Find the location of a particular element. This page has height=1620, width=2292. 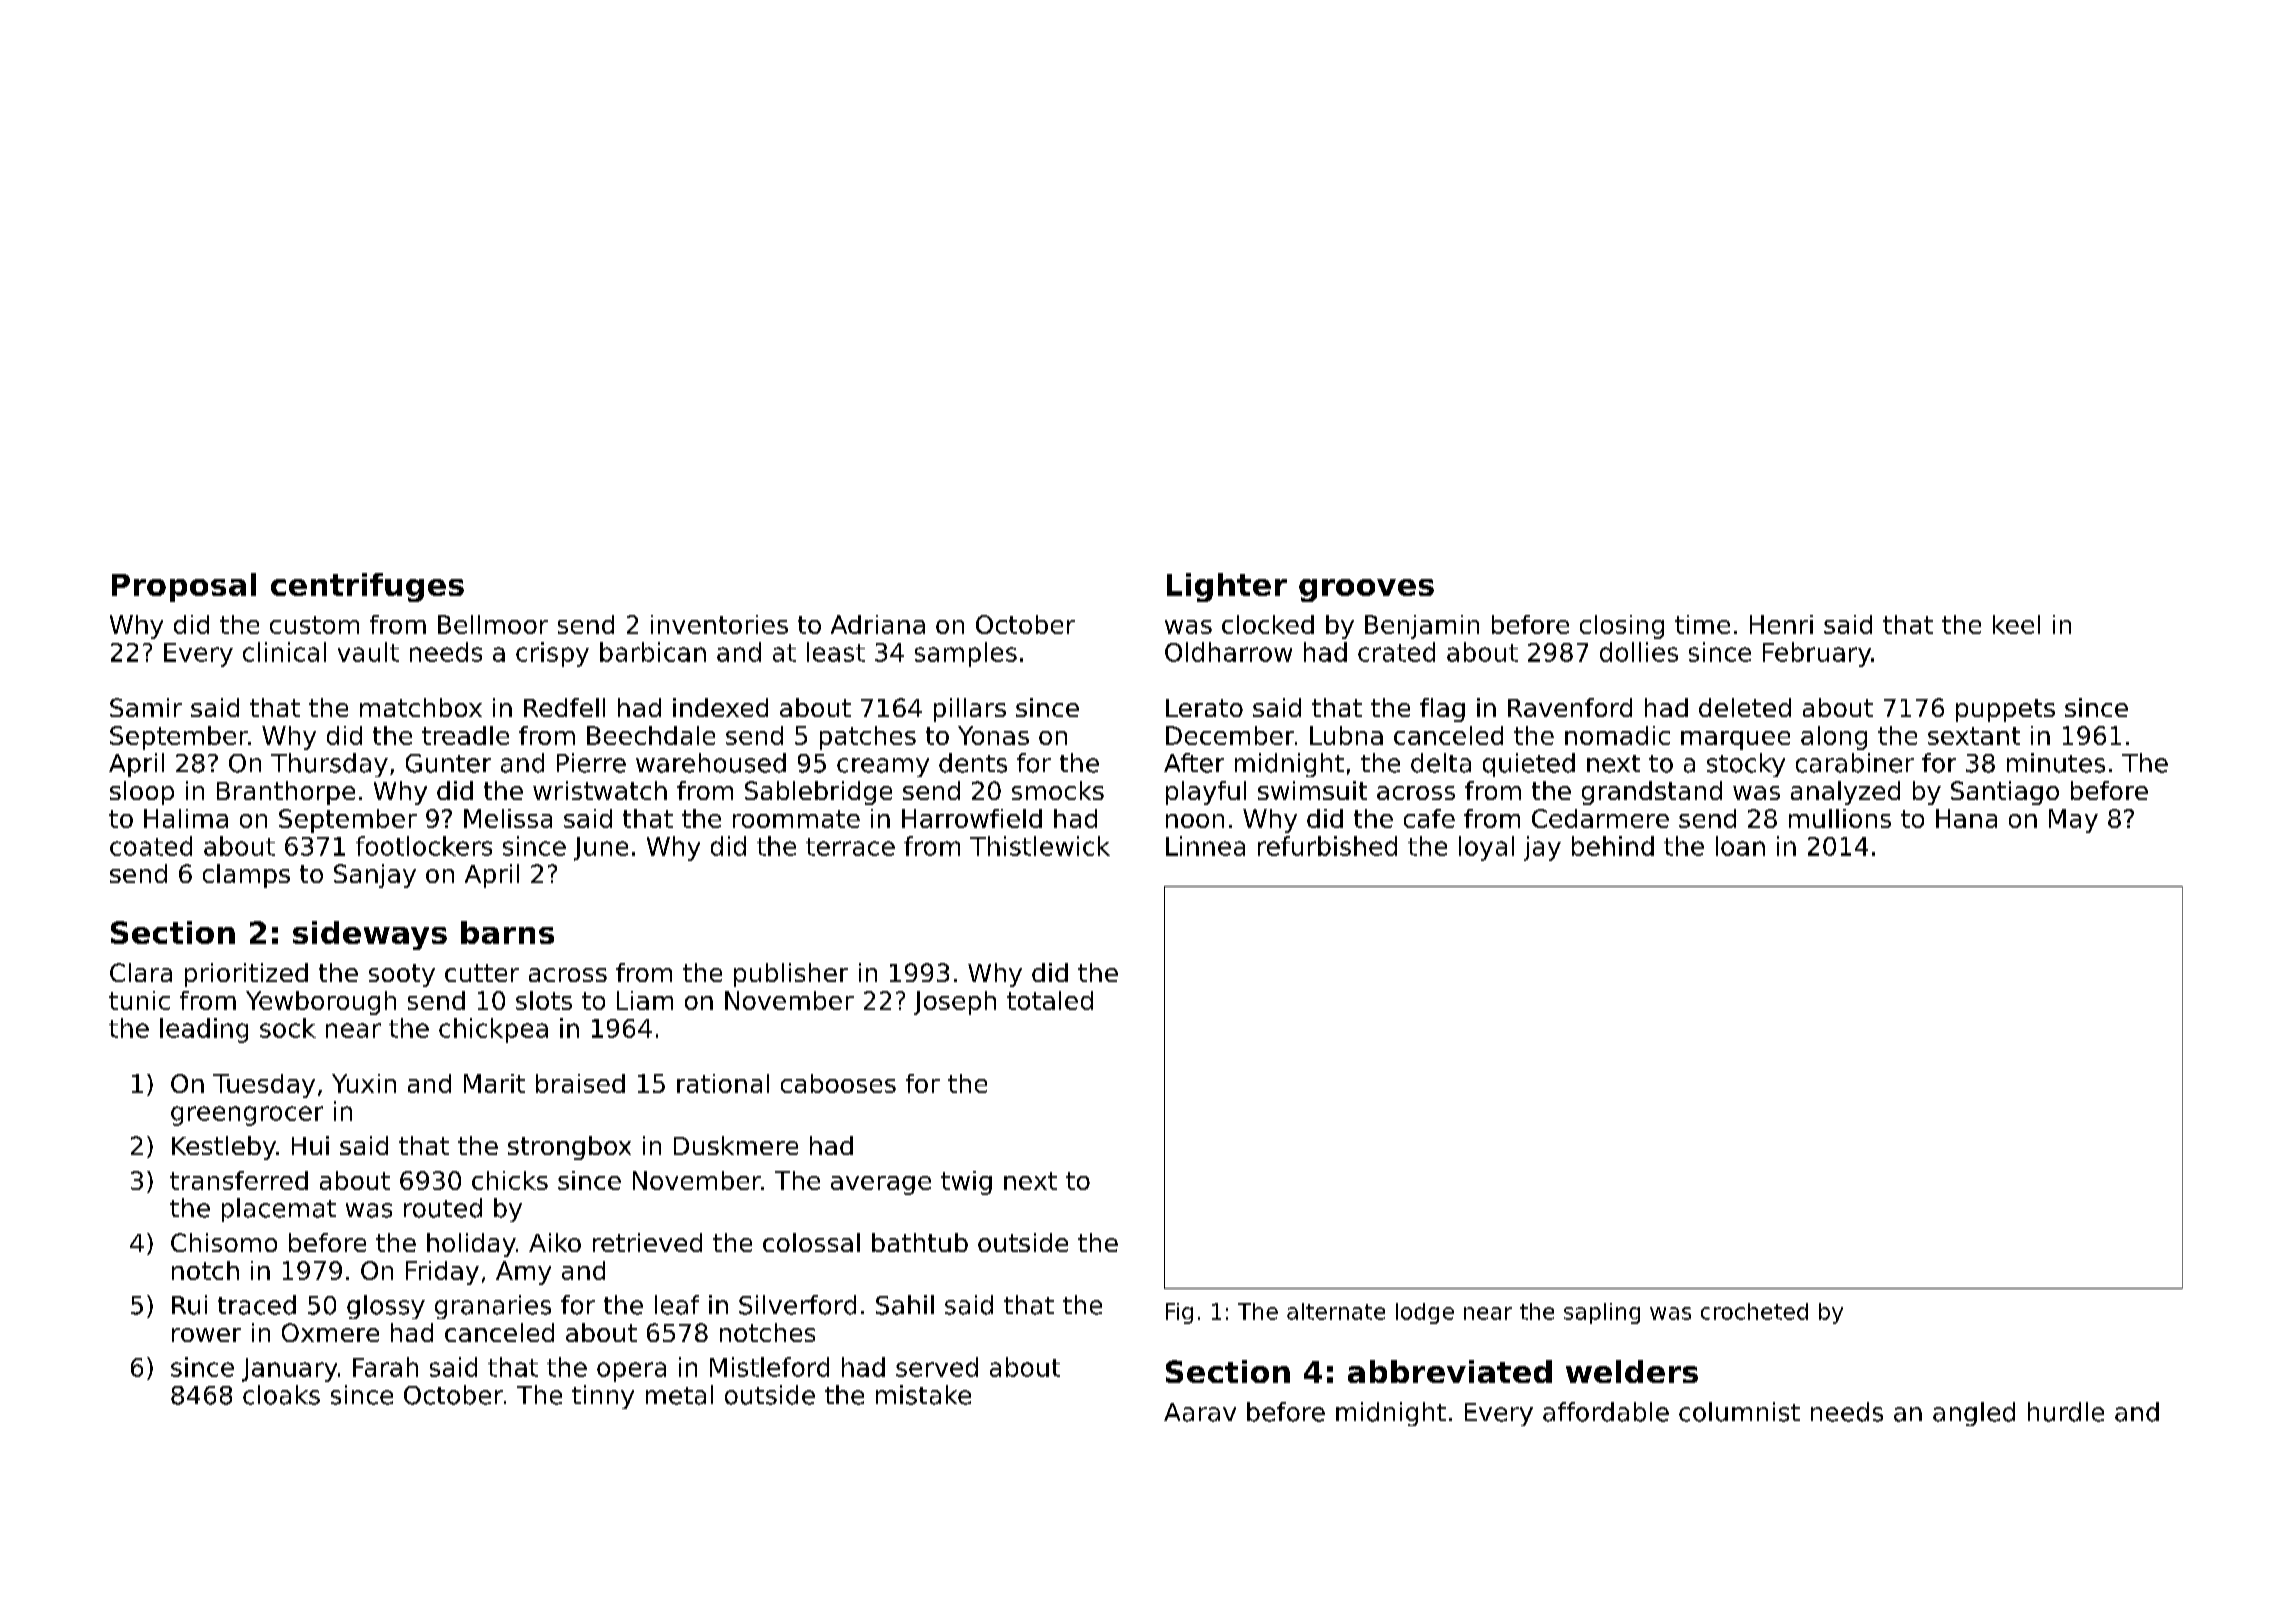

Aarav is located at coordinates (1200, 1412).
